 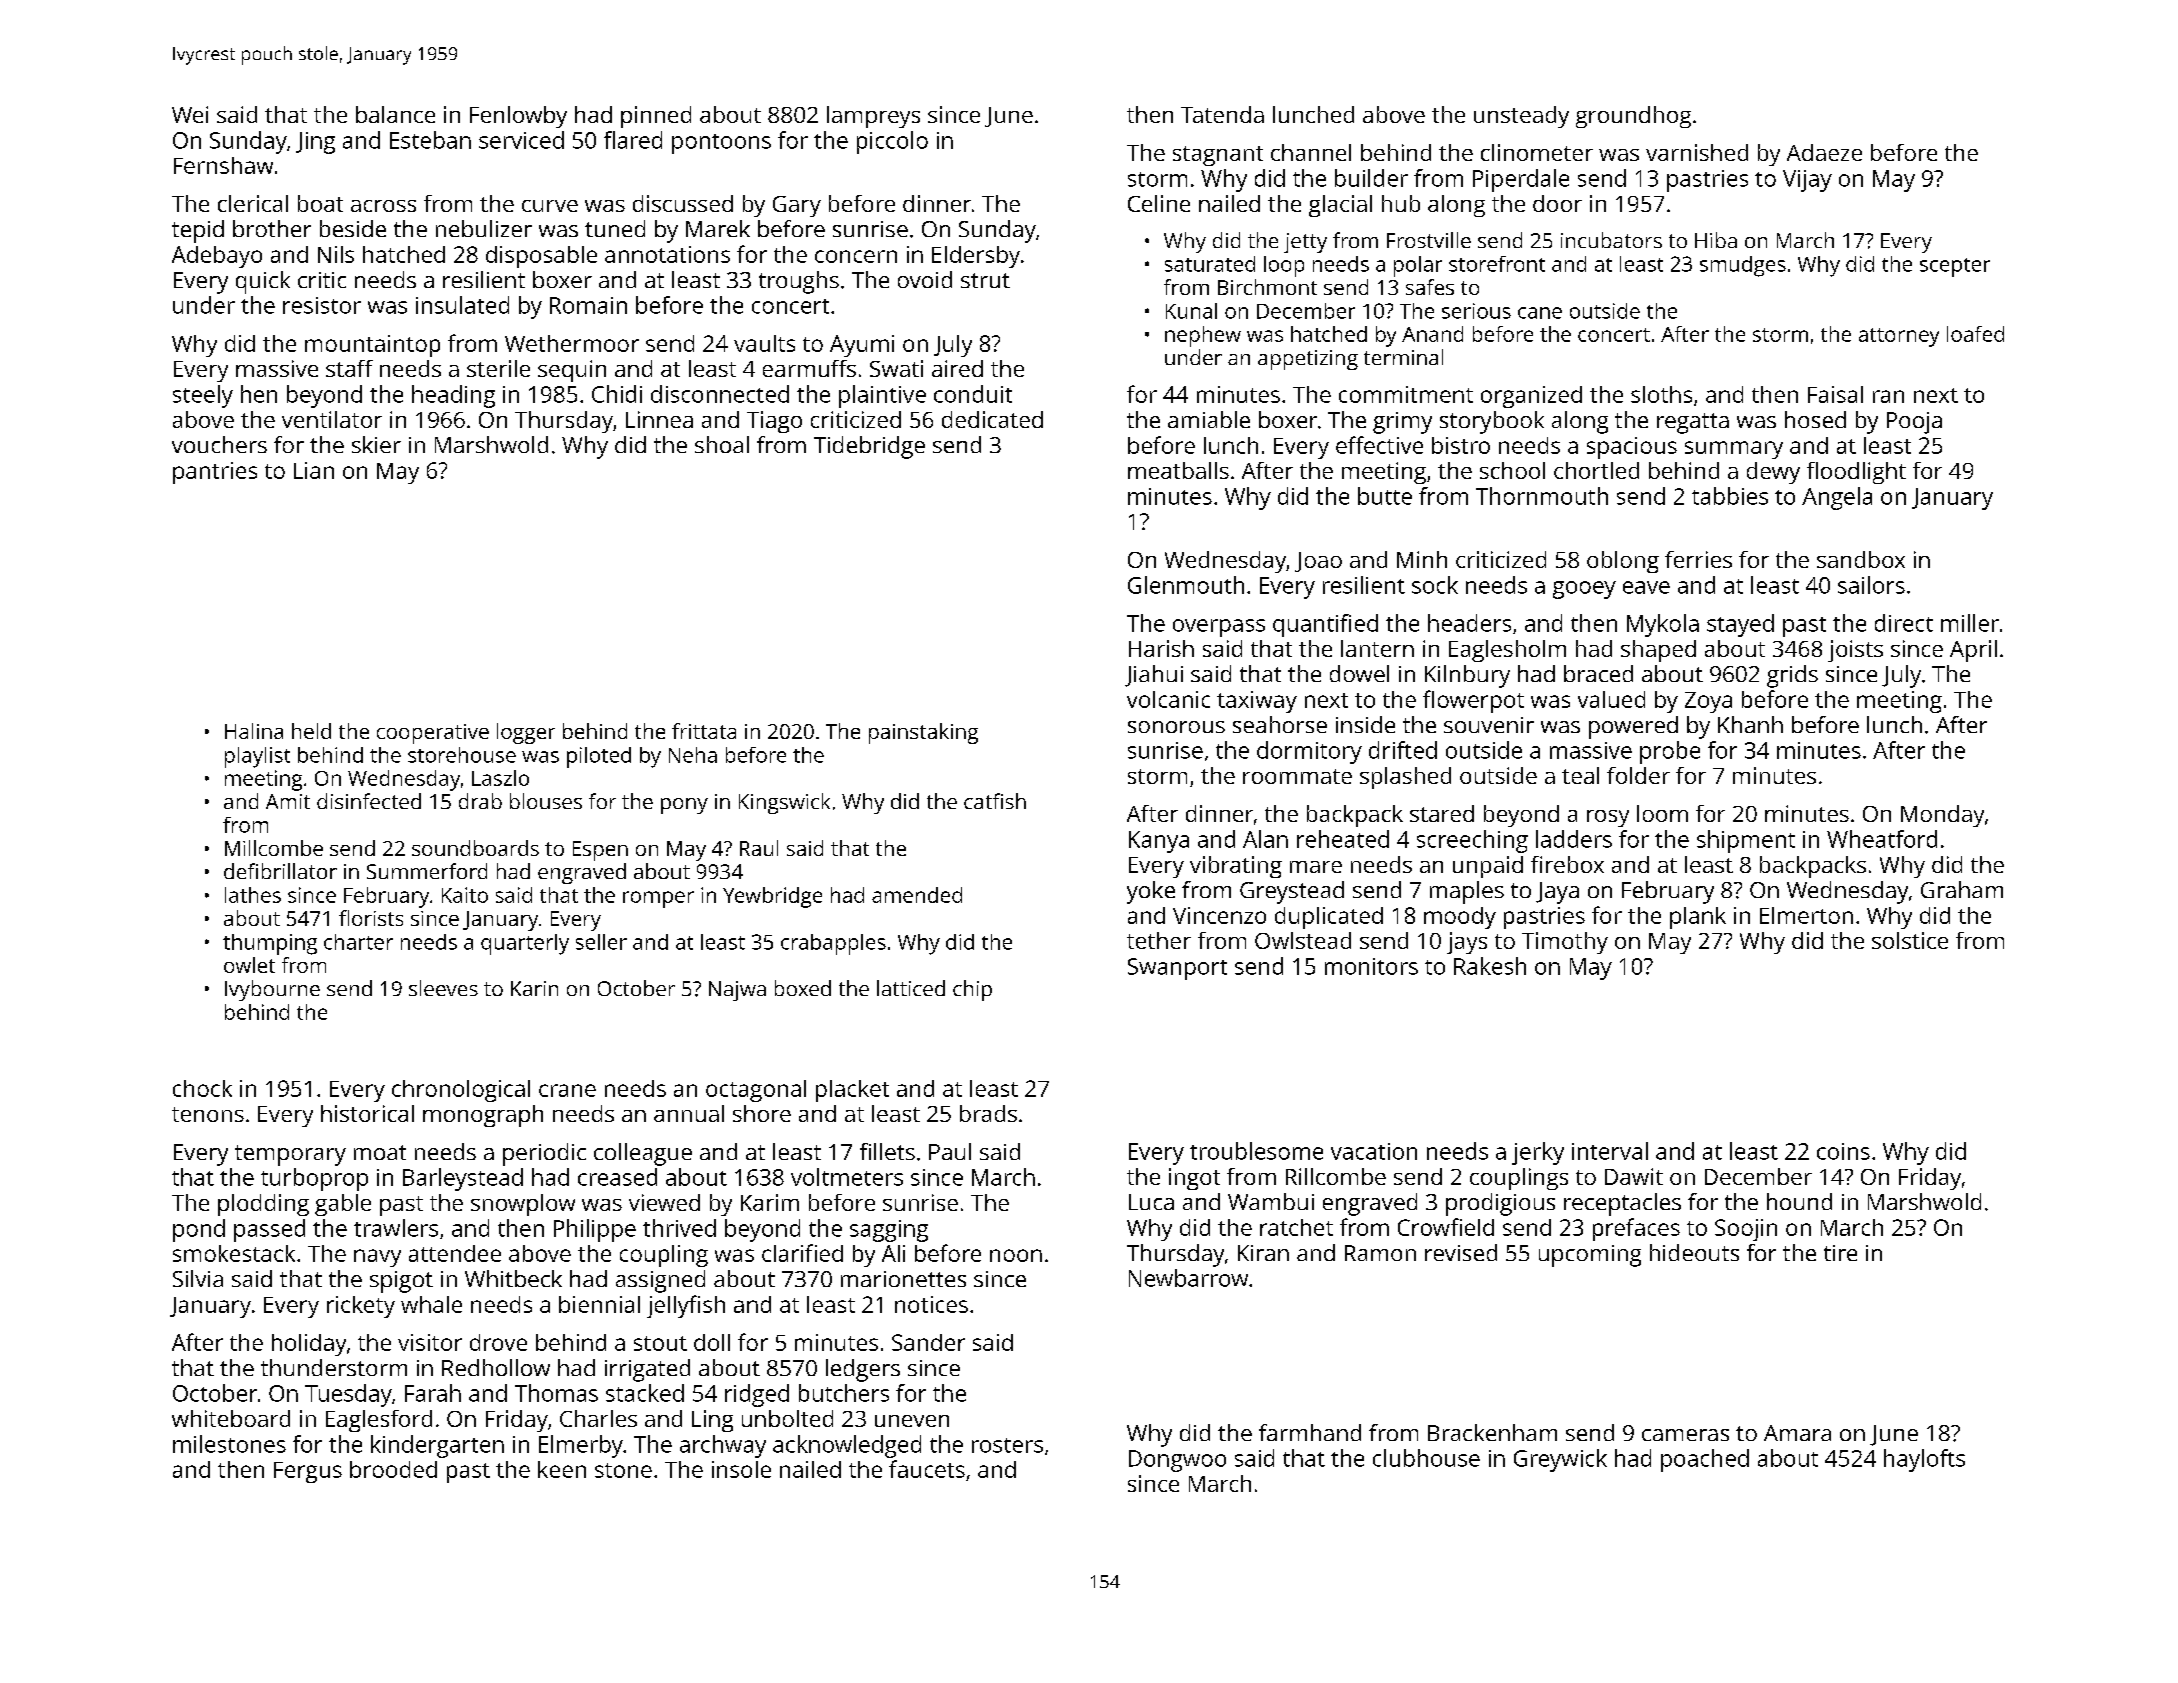 I want to click on keen, so click(x=562, y=1469).
